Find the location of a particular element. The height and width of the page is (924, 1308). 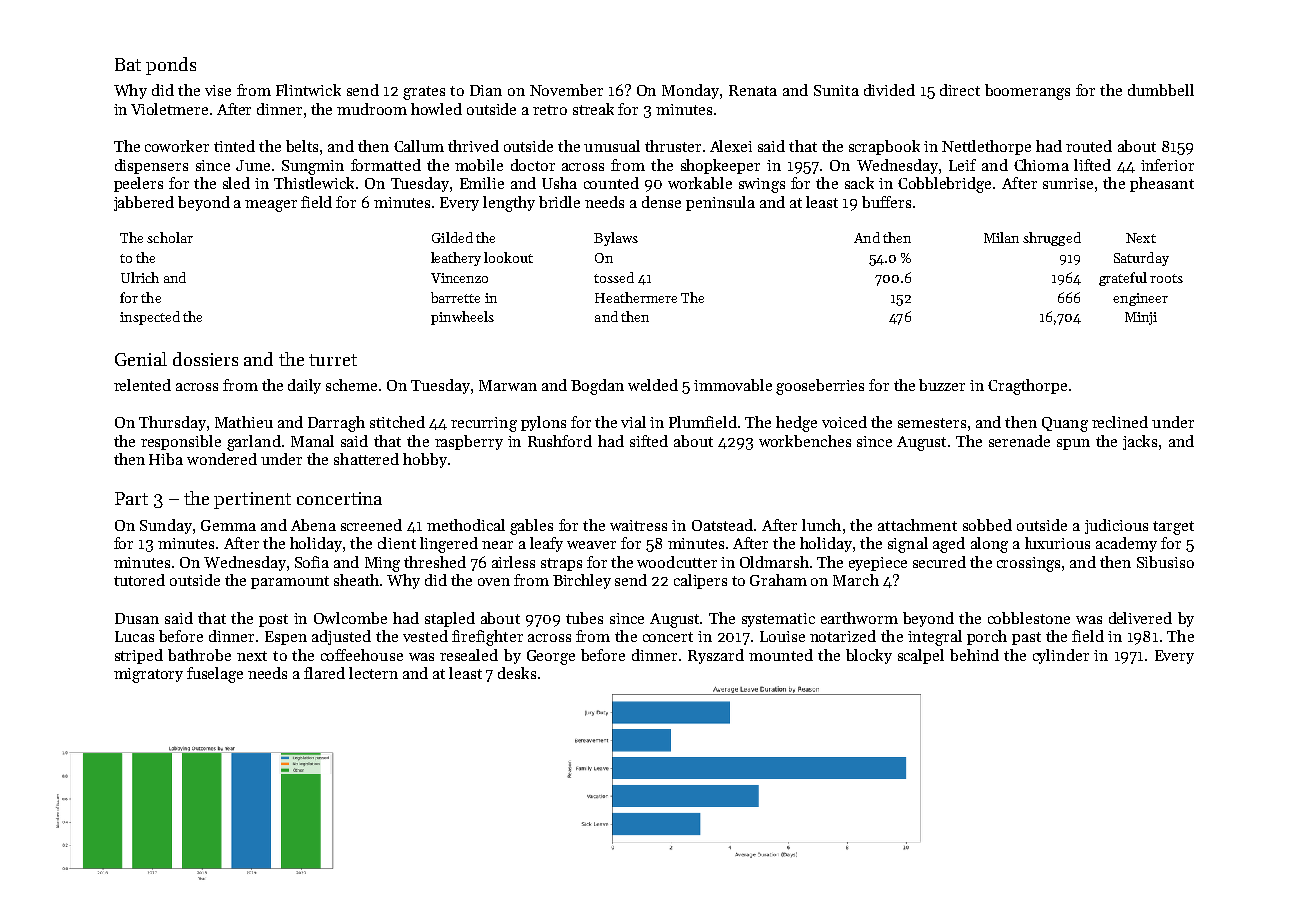

daily is located at coordinates (304, 386).
